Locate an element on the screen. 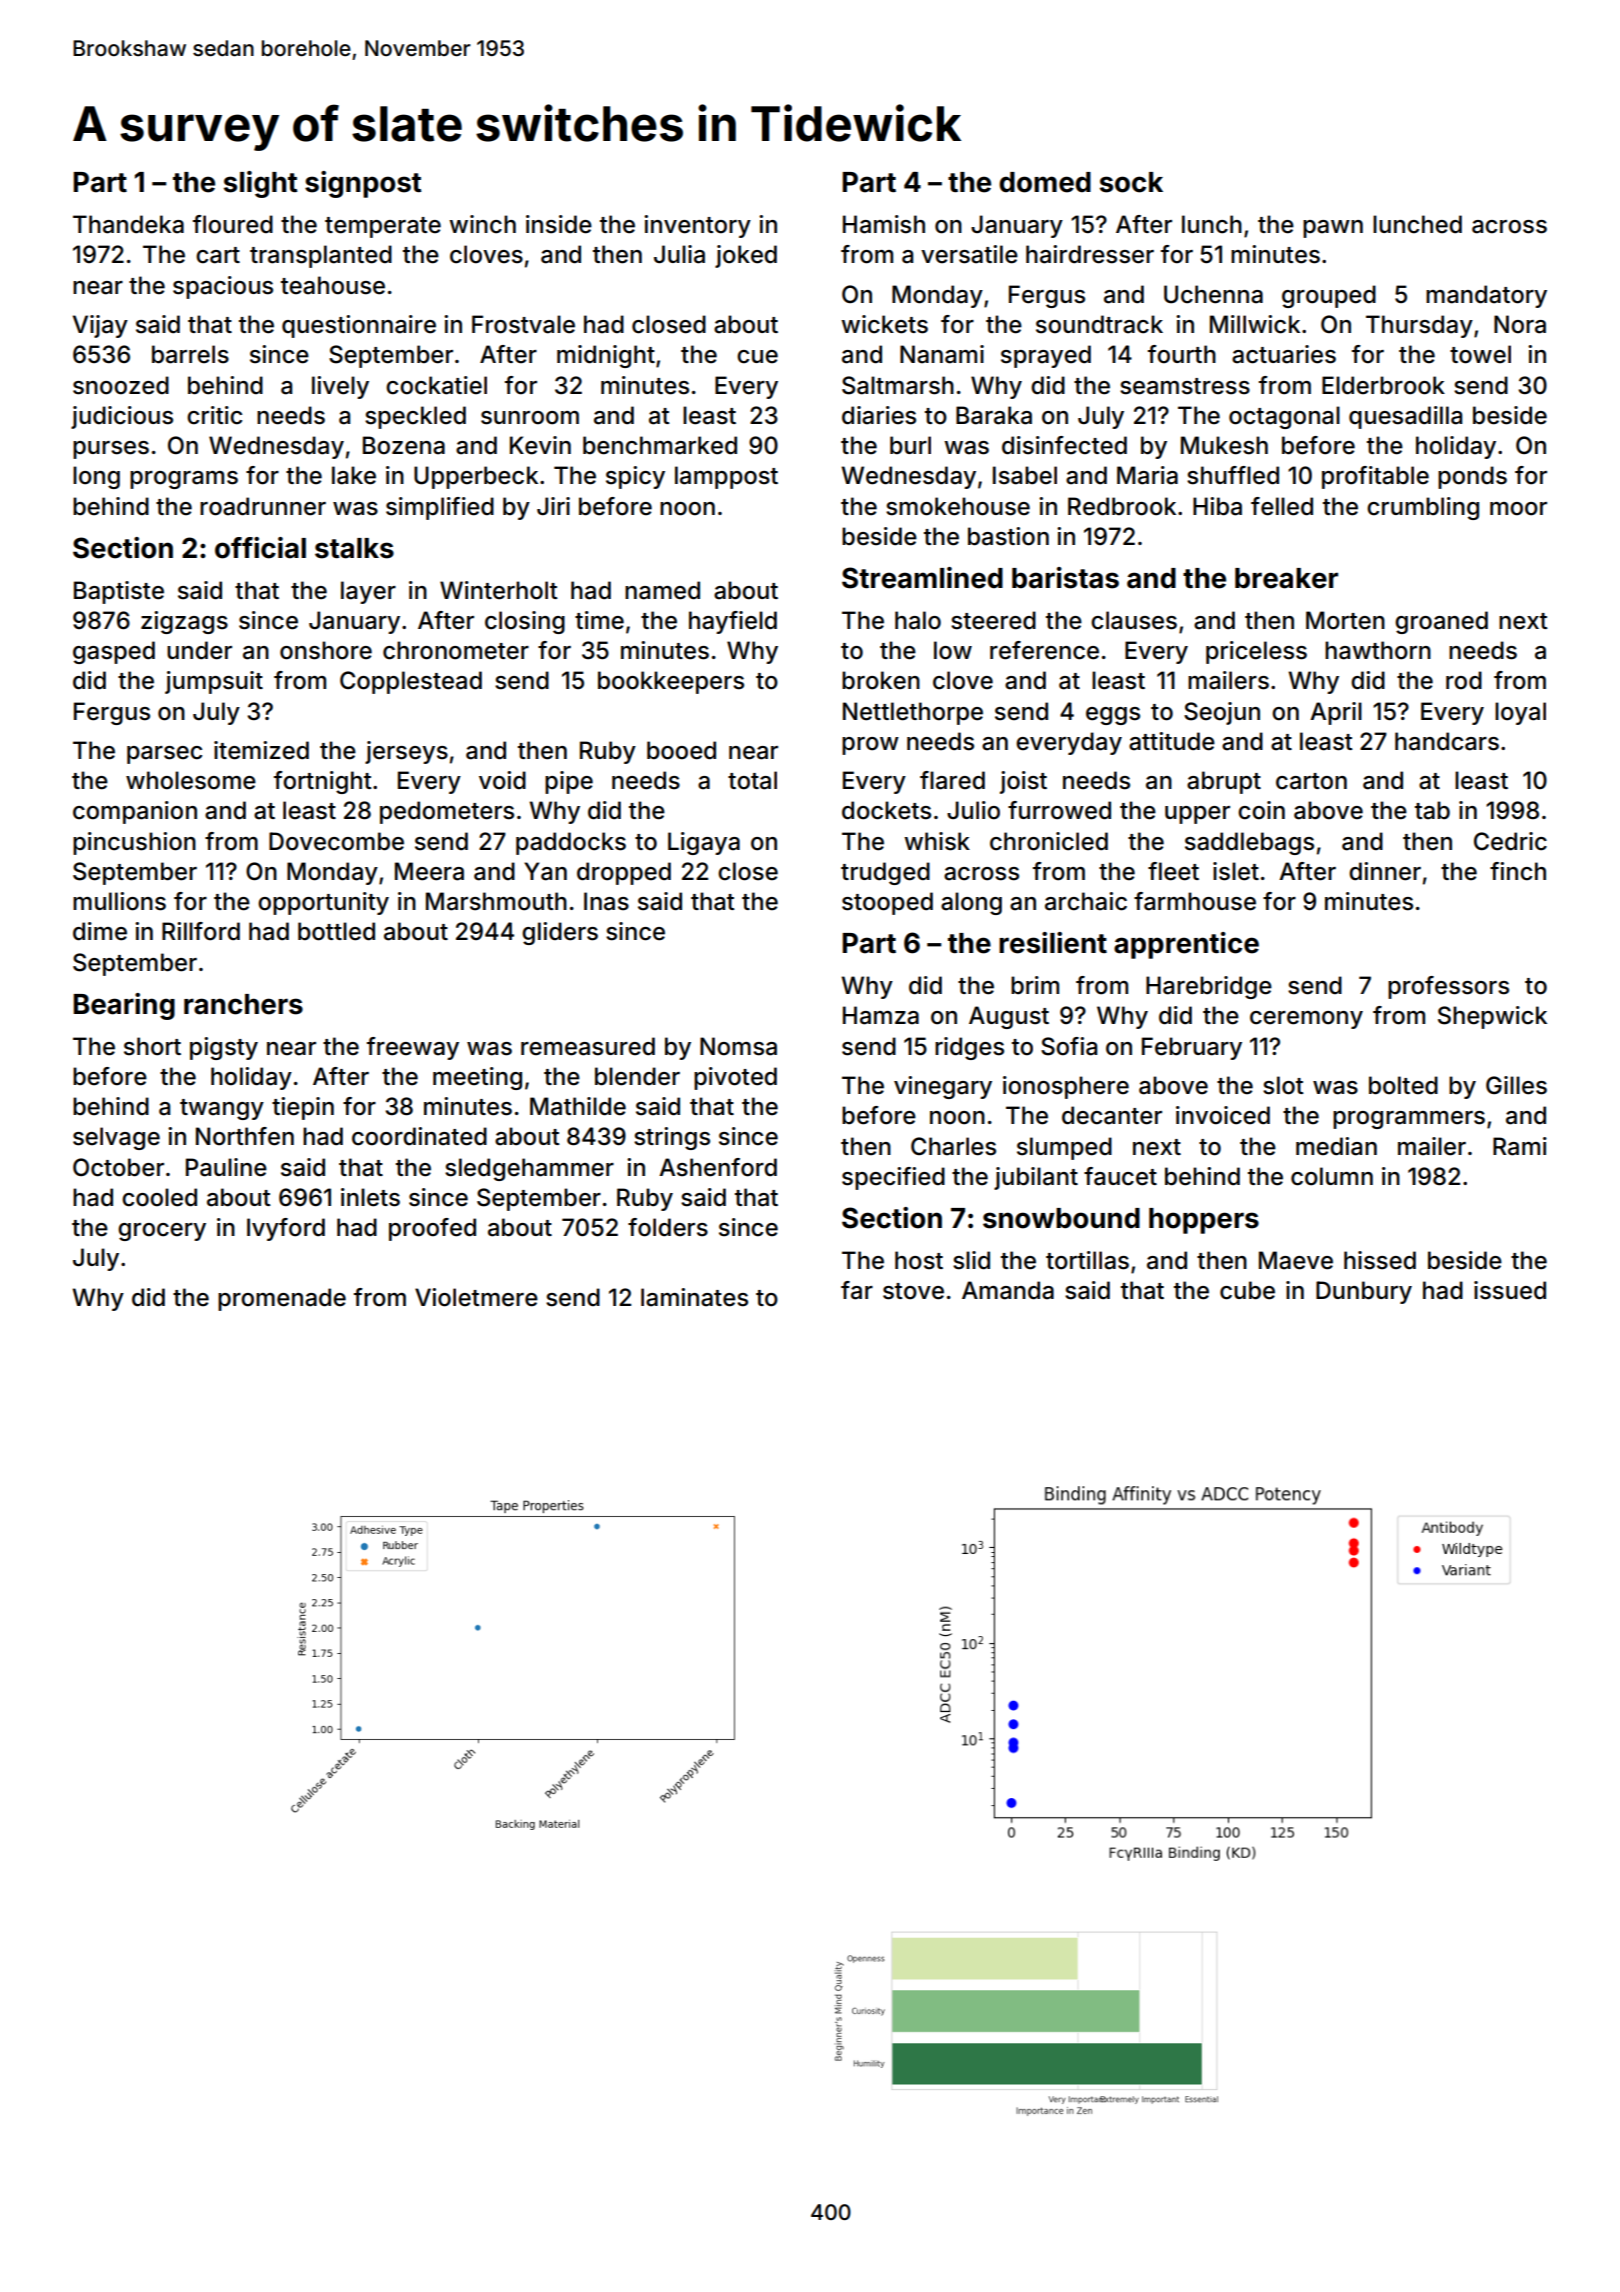 This screenshot has width=1620, height=2292. laminates is located at coordinates (694, 1297).
